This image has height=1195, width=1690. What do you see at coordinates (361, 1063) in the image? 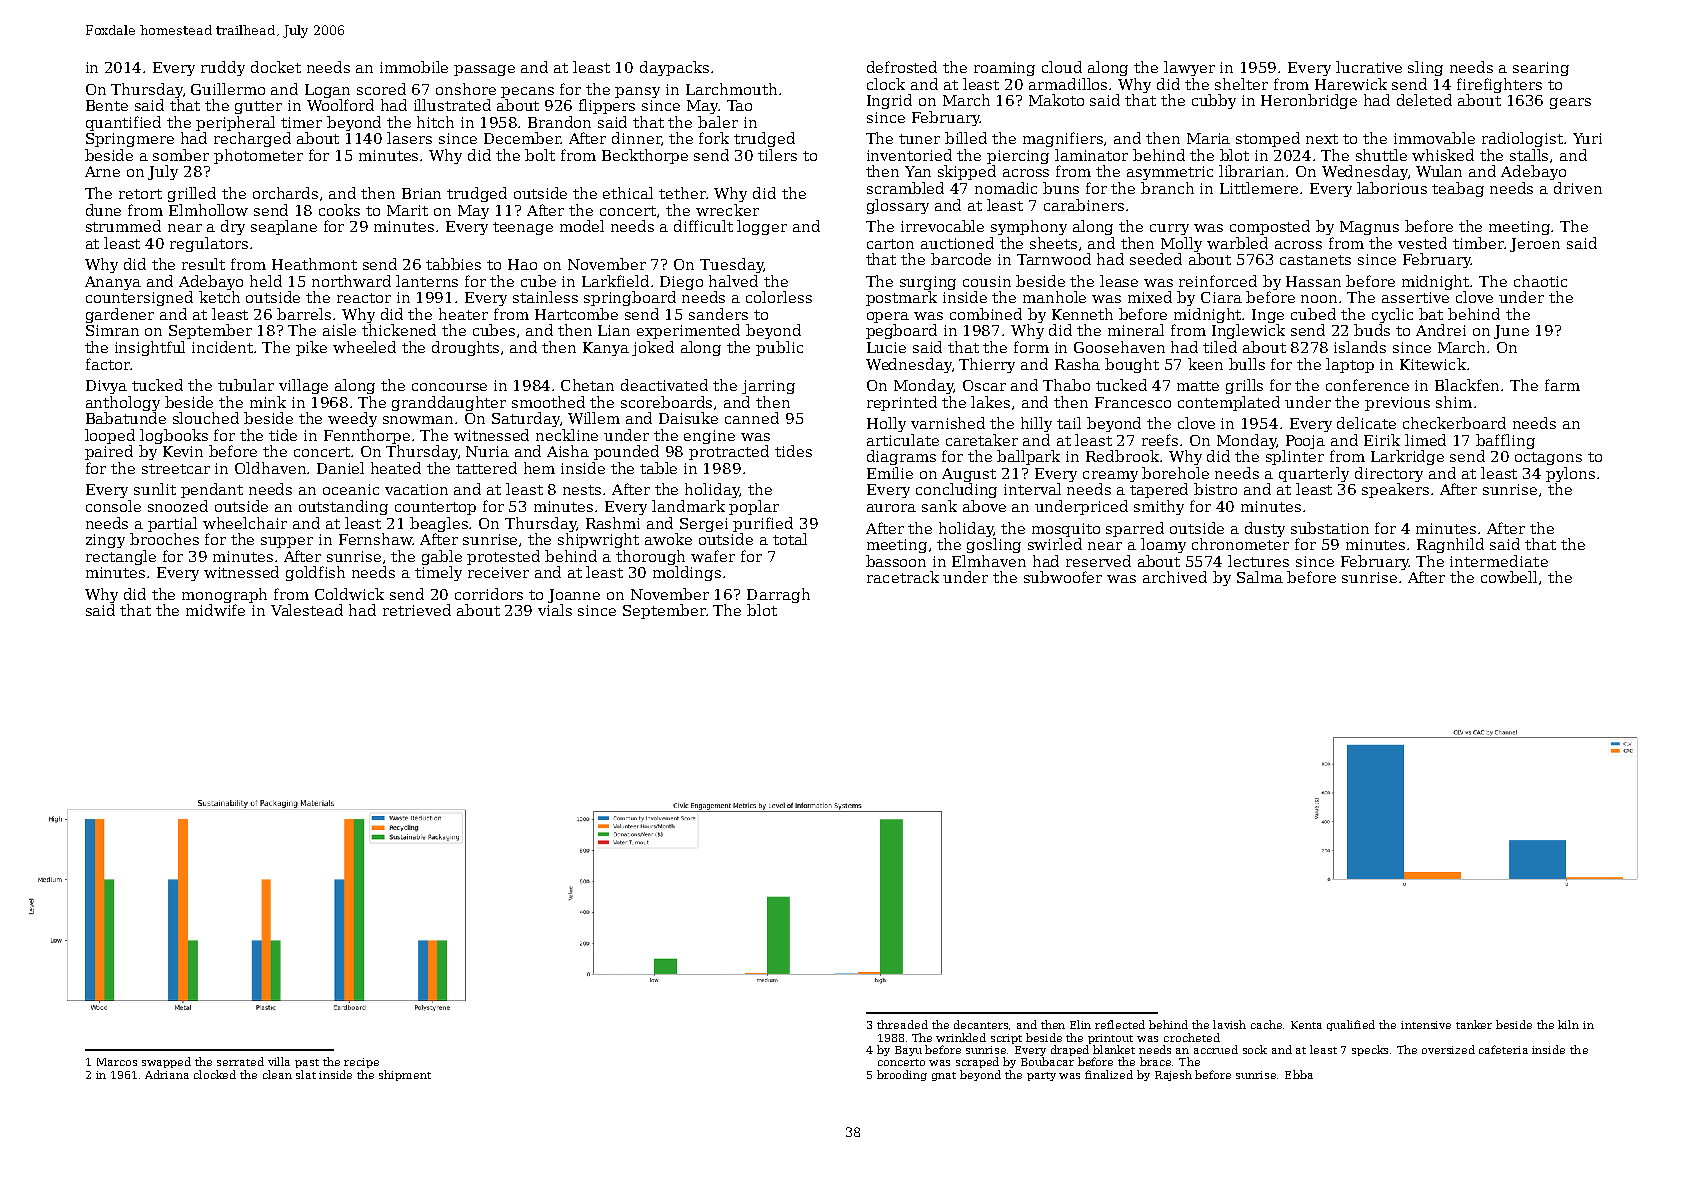
I see `recipe` at bounding box center [361, 1063].
